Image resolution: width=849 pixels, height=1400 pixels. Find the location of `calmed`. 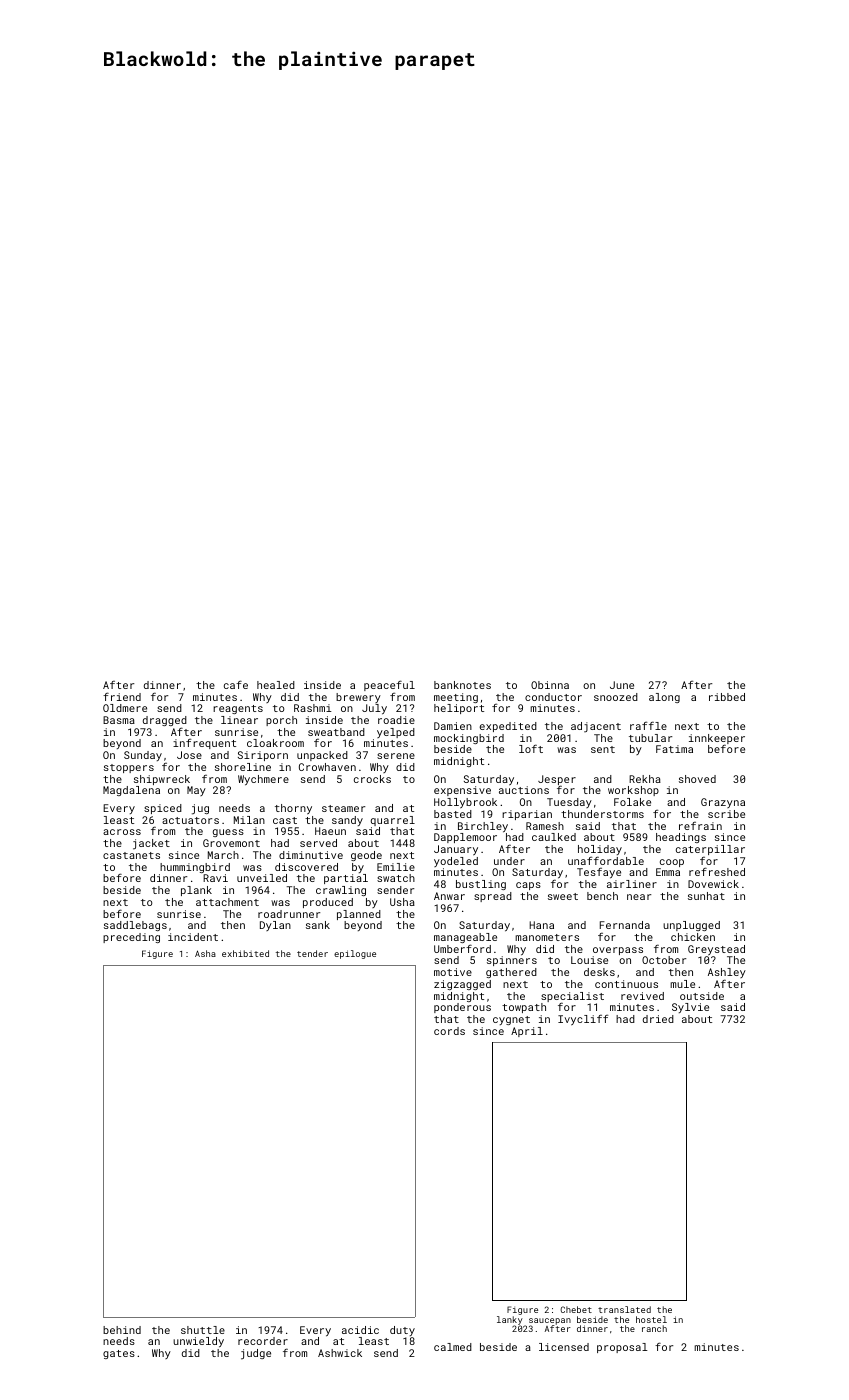

calmed is located at coordinates (453, 1347).
